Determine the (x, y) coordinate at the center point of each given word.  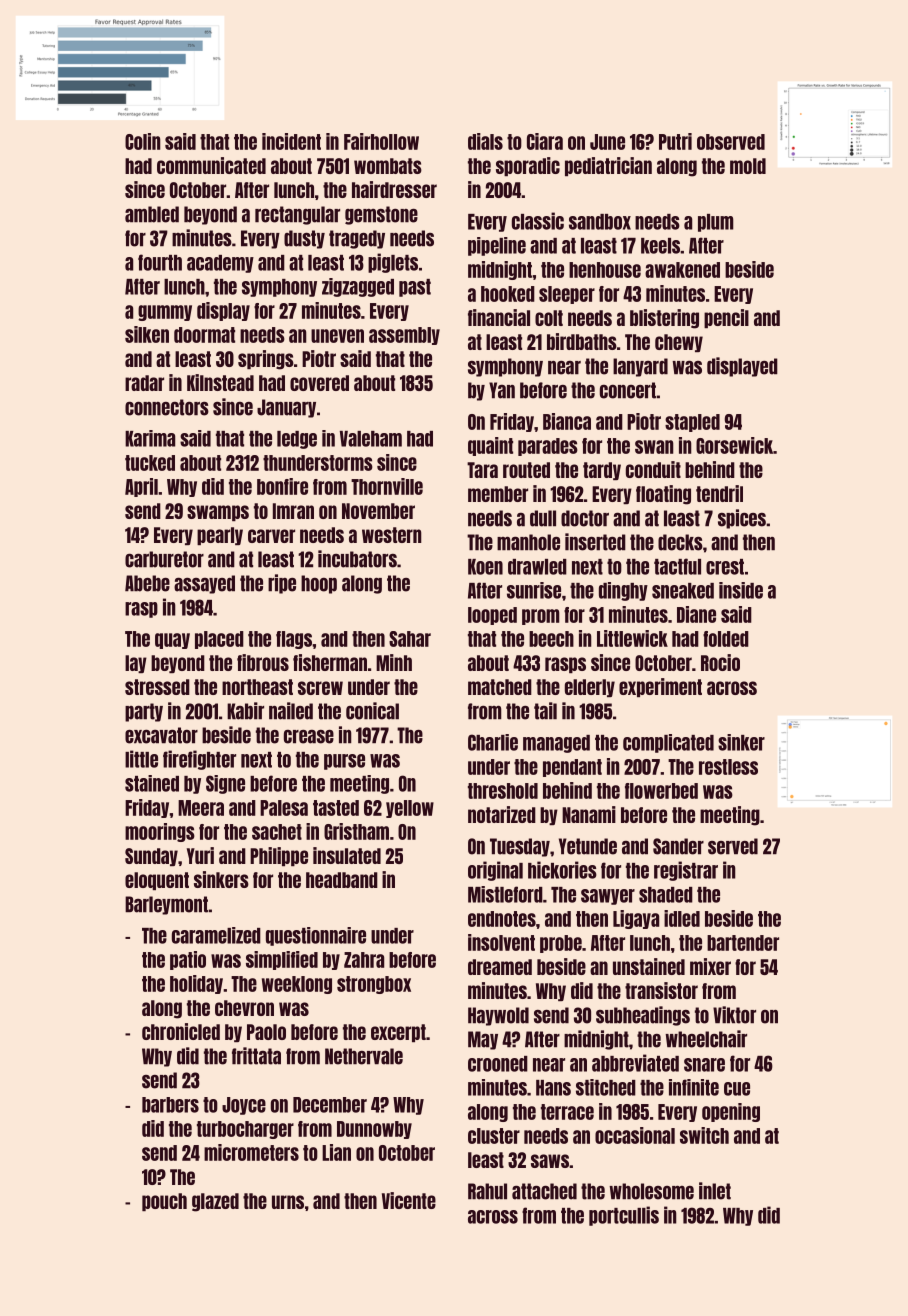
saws (550, 1161)
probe (561, 944)
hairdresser (394, 189)
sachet (277, 832)
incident (291, 141)
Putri (675, 141)
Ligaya (636, 919)
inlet (715, 1191)
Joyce (244, 1106)
